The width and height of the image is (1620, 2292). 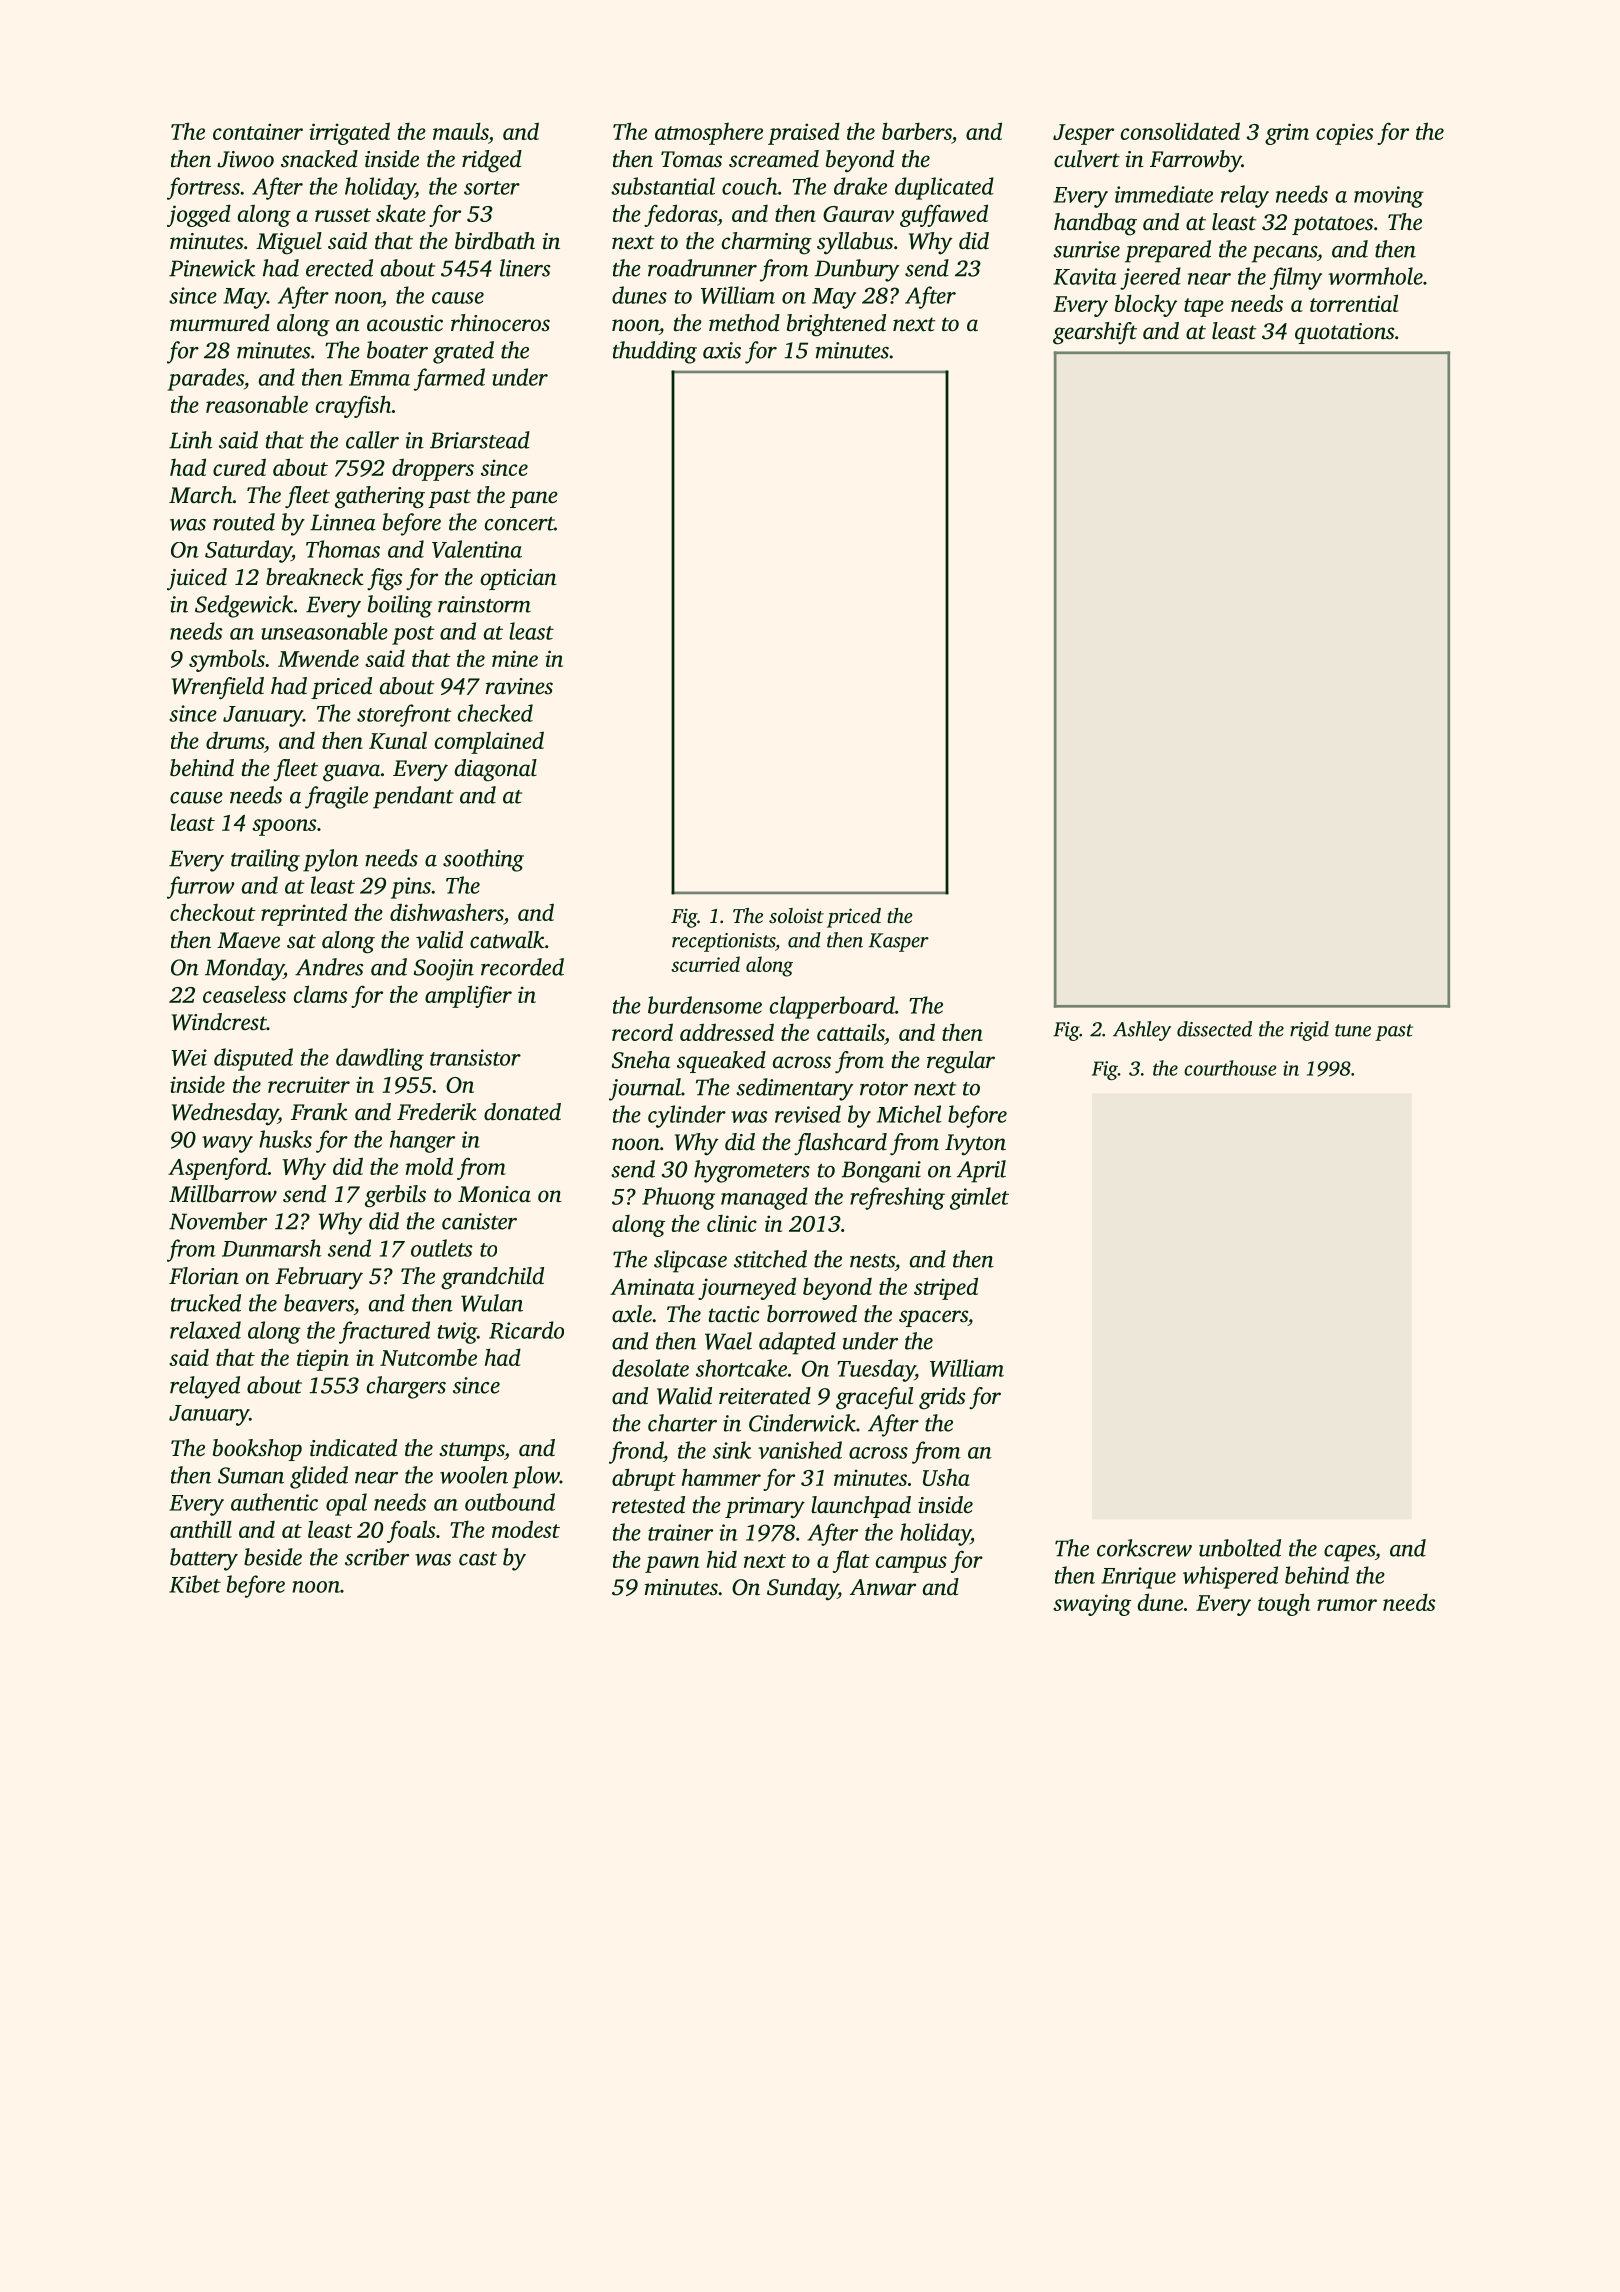 What do you see at coordinates (413, 635) in the image?
I see `post` at bounding box center [413, 635].
